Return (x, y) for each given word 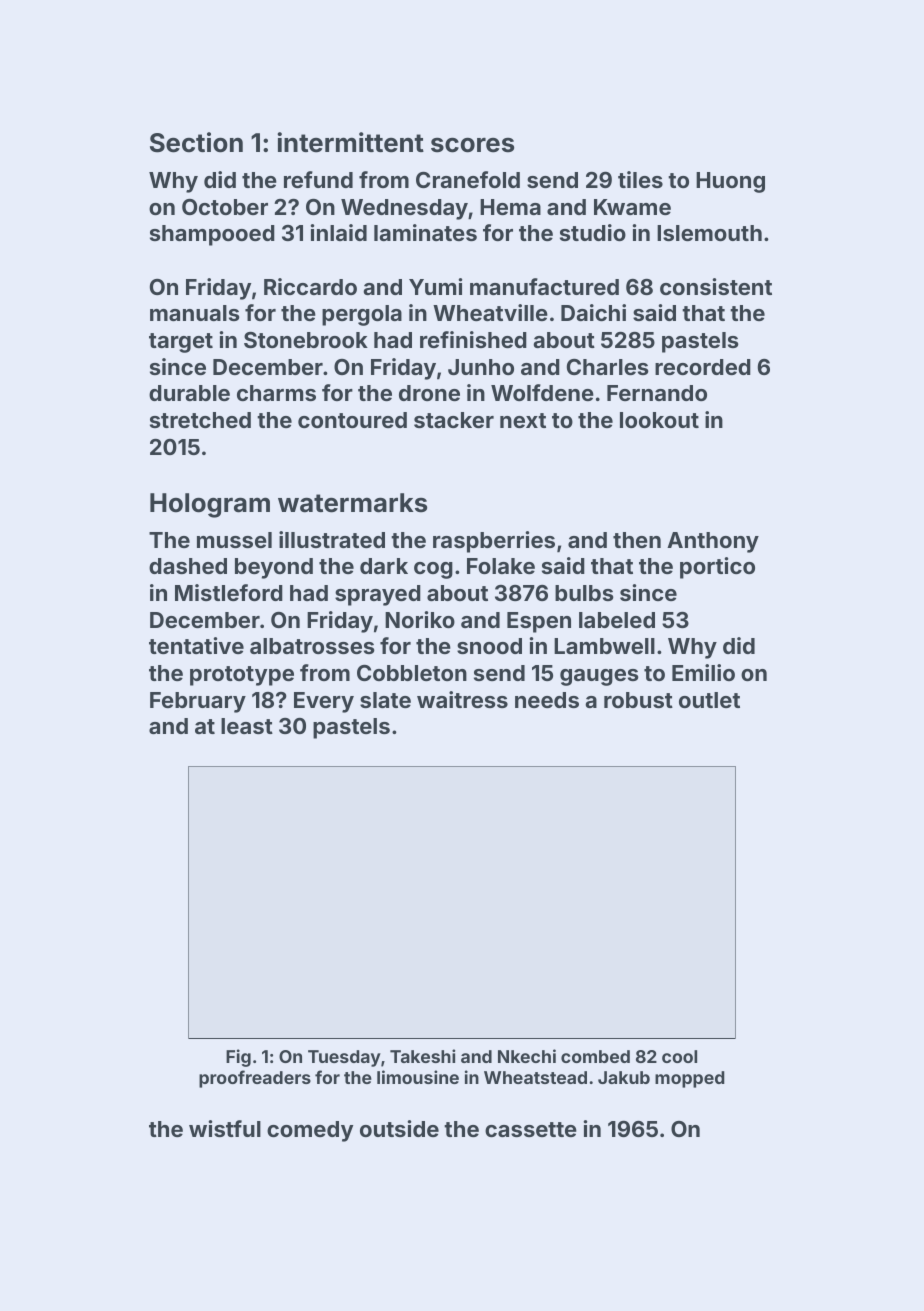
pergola (362, 315)
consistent (716, 286)
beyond (274, 568)
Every (324, 702)
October (225, 207)
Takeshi (422, 1056)
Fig (238, 1058)
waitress (462, 699)
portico (717, 568)
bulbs (584, 593)
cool (679, 1056)
